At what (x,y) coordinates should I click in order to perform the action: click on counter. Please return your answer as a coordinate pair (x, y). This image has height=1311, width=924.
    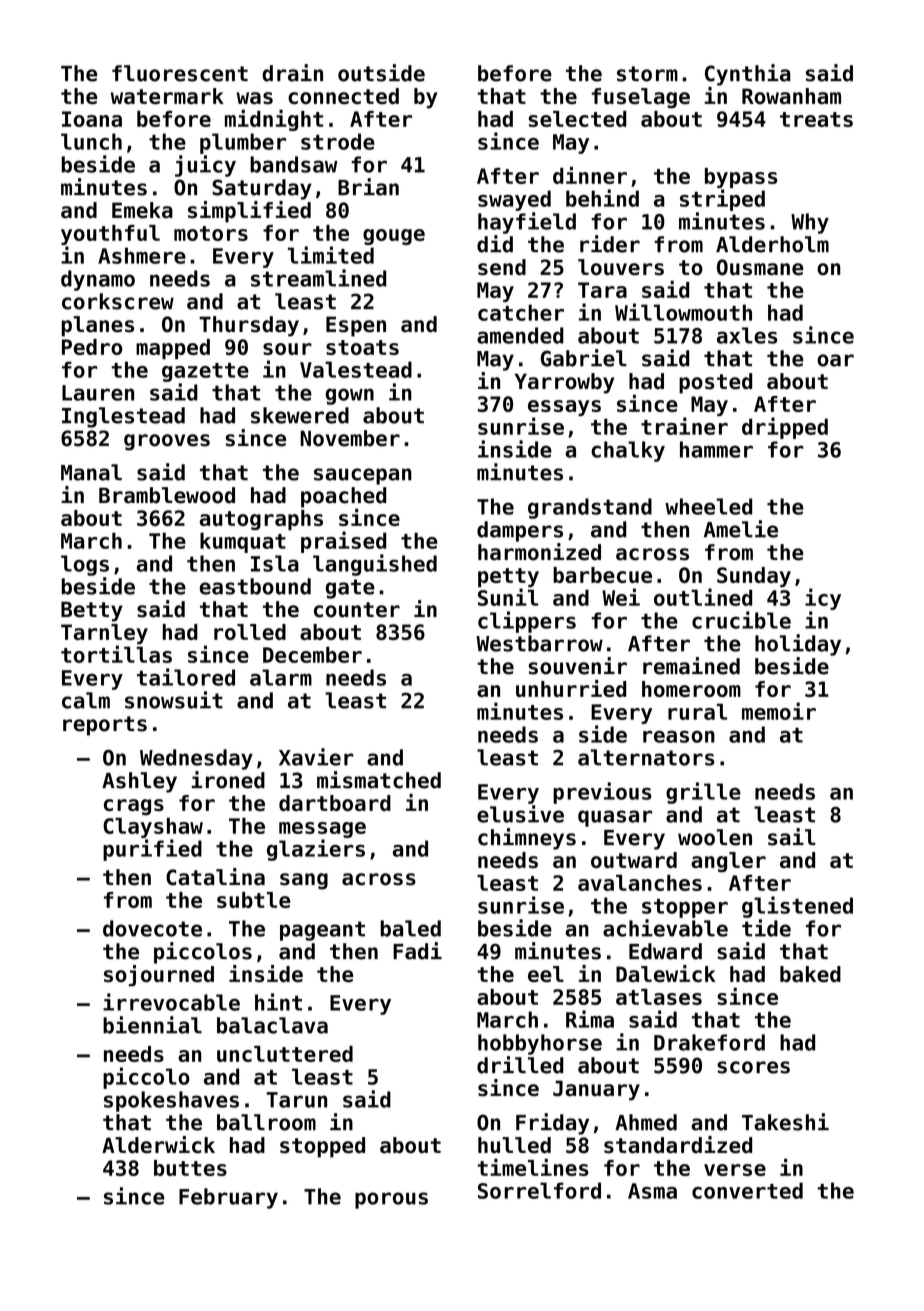
    Looking at the image, I should click on (357, 610).
